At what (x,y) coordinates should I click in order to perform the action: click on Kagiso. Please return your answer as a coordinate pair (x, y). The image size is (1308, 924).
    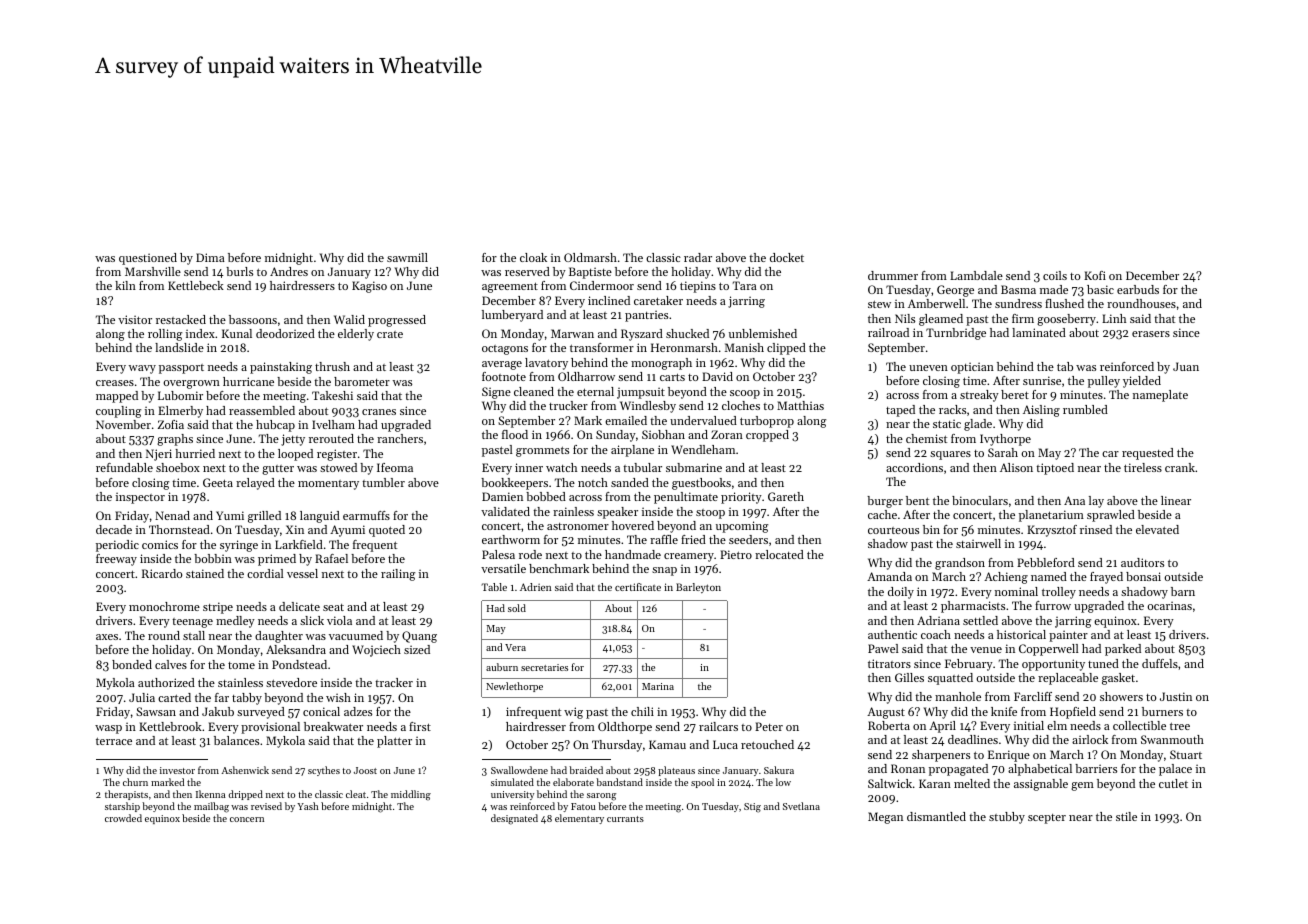
    Looking at the image, I should click on (369, 287).
